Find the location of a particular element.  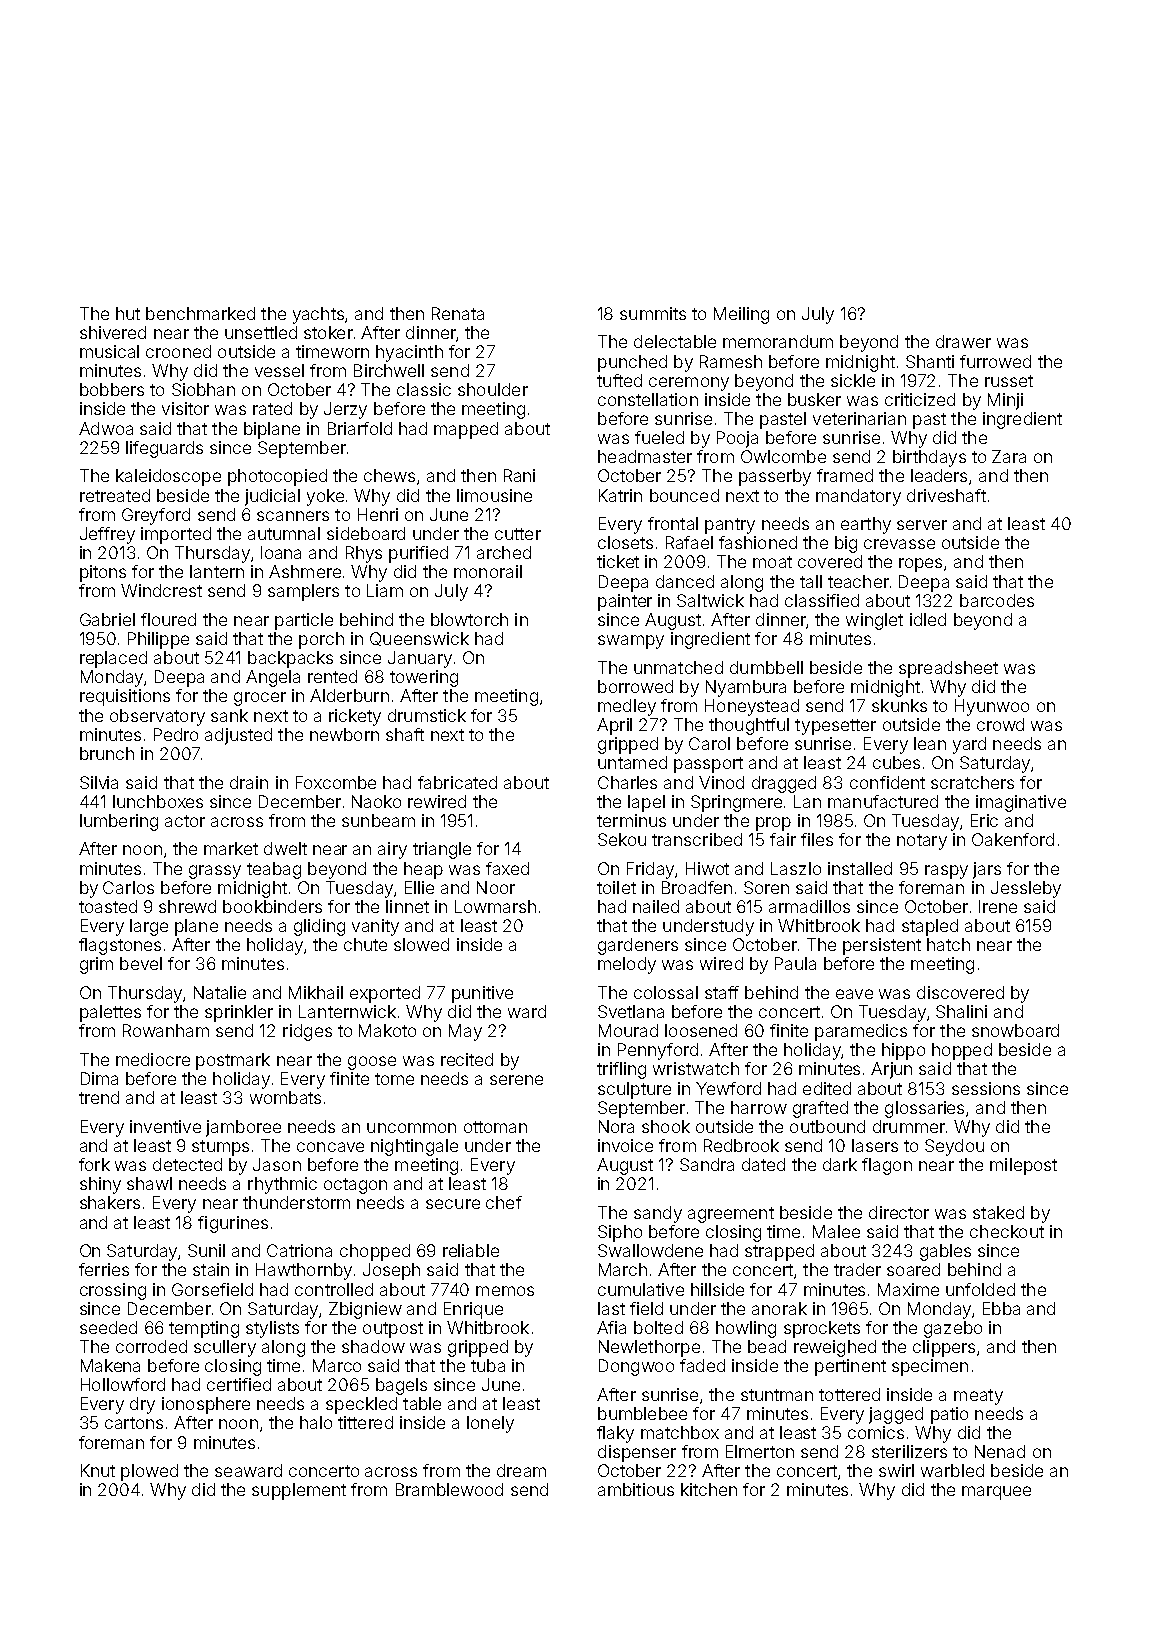

furrowed is located at coordinates (995, 361).
